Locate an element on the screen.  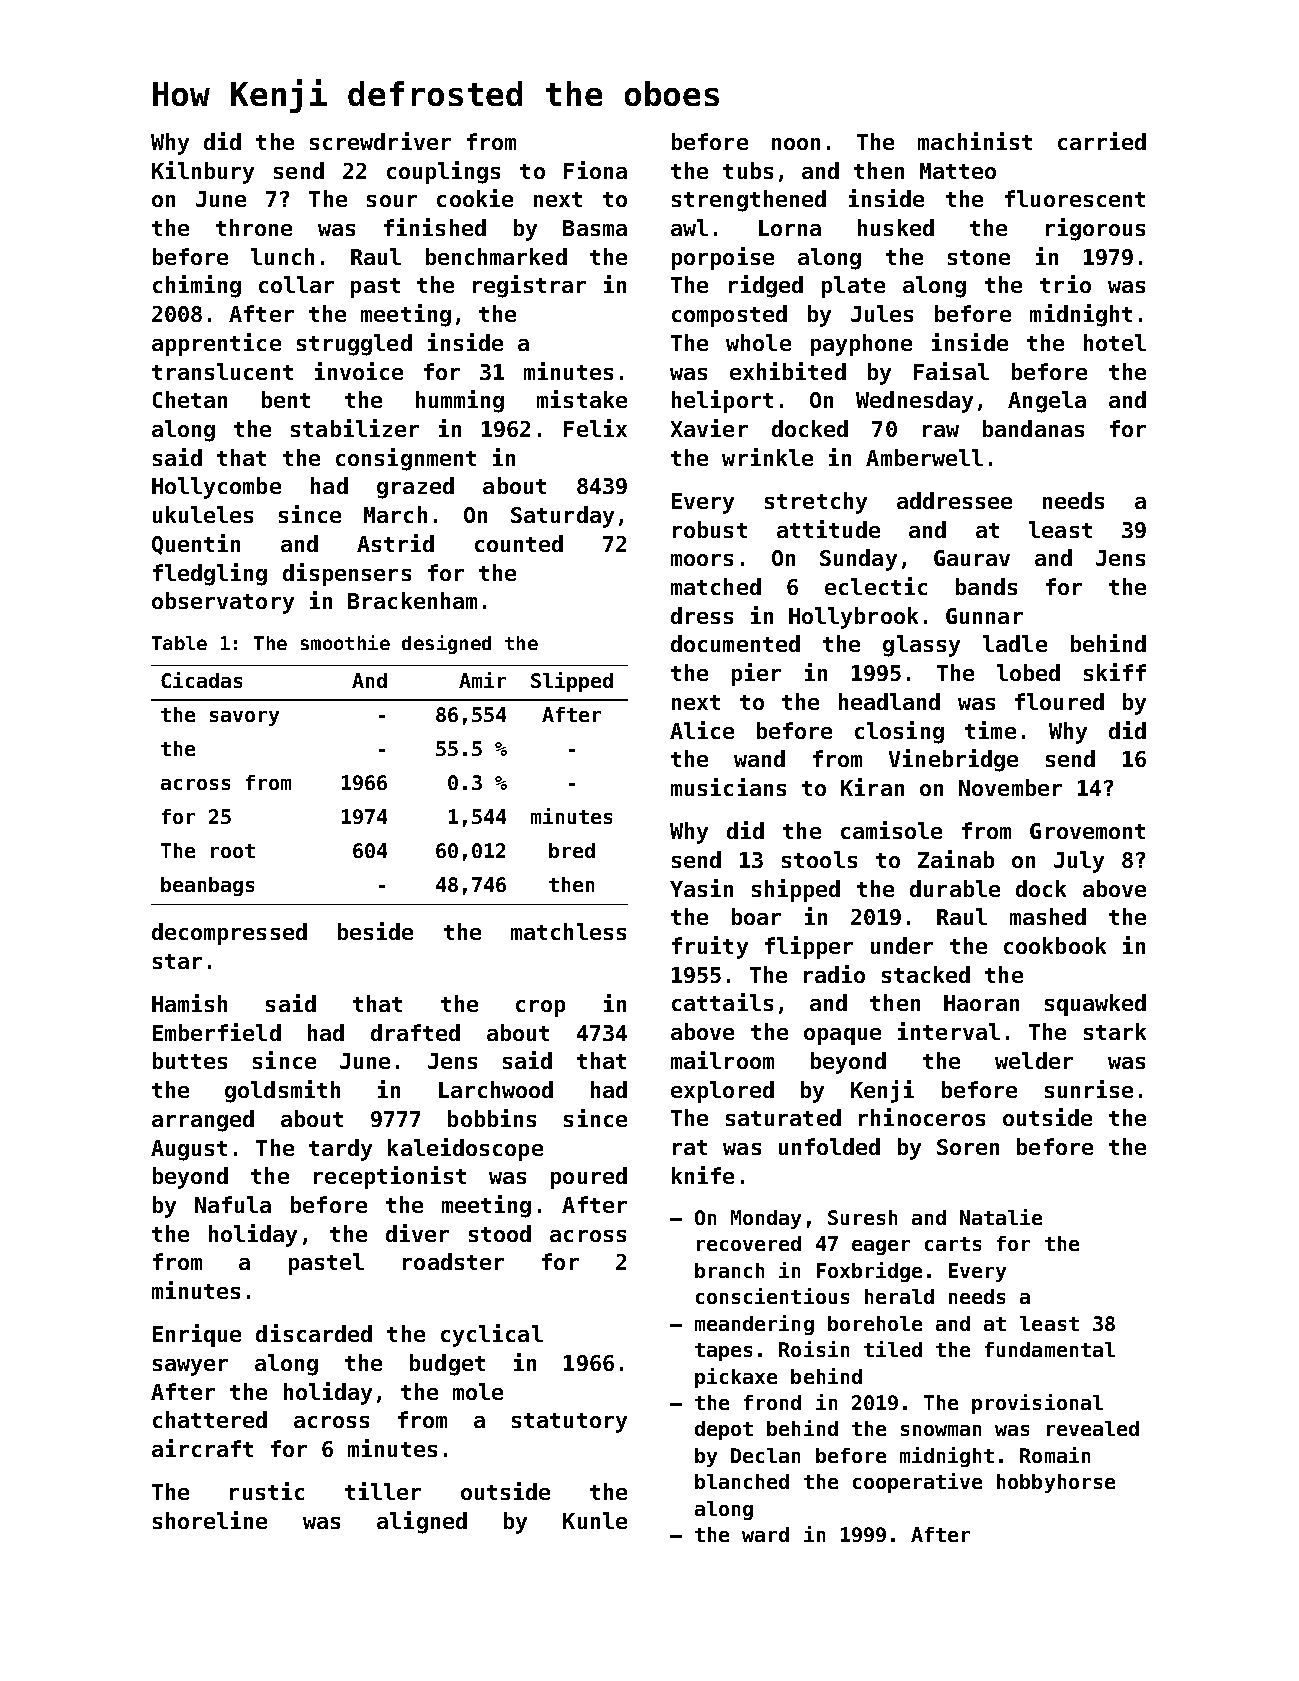
beside is located at coordinates (375, 931).
